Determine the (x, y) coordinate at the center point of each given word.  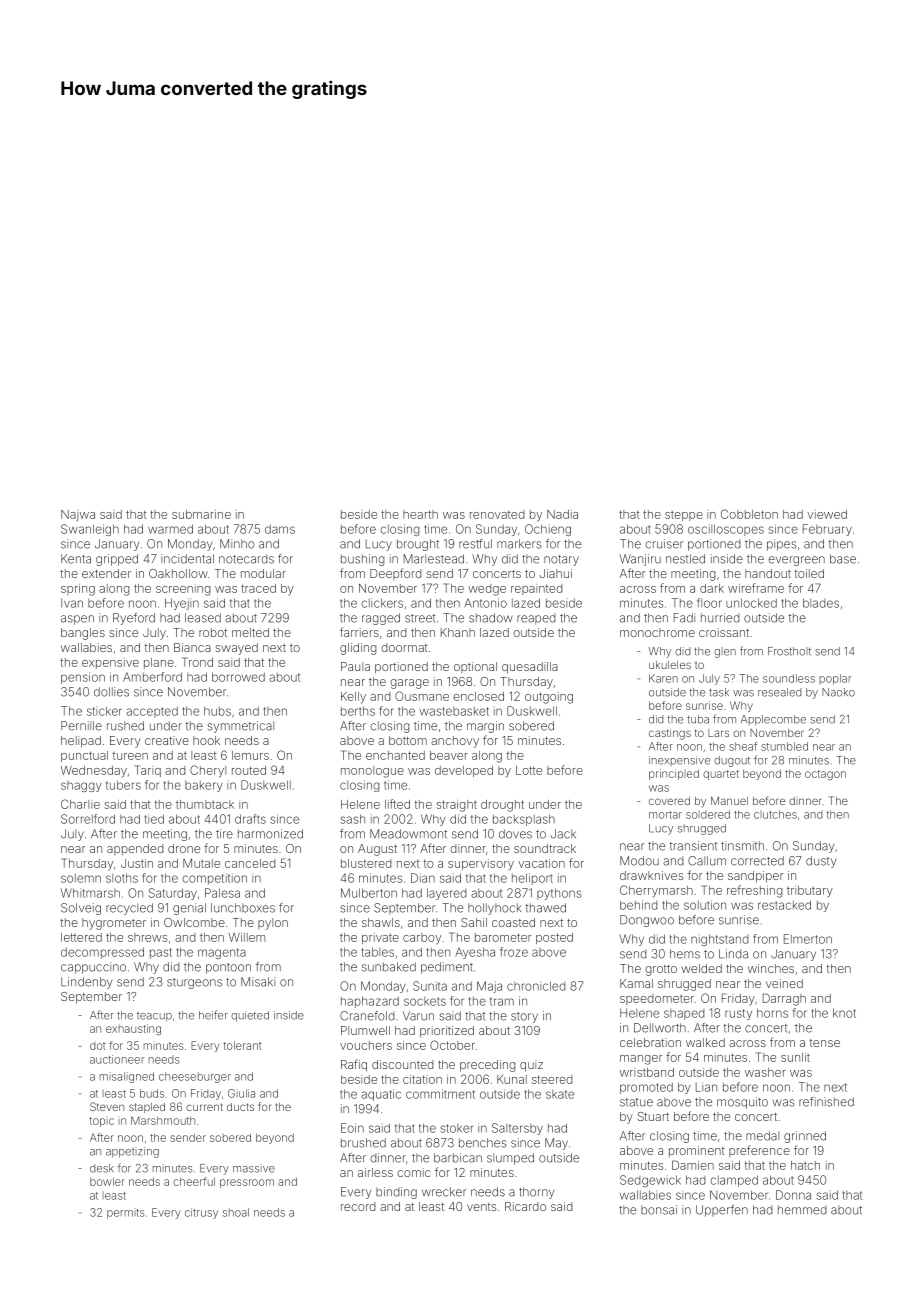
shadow (491, 618)
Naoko (838, 692)
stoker (457, 1128)
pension (83, 678)
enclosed (478, 696)
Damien (693, 1165)
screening (183, 590)
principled (674, 774)
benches (482, 1143)
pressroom (247, 1183)
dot (98, 1046)
